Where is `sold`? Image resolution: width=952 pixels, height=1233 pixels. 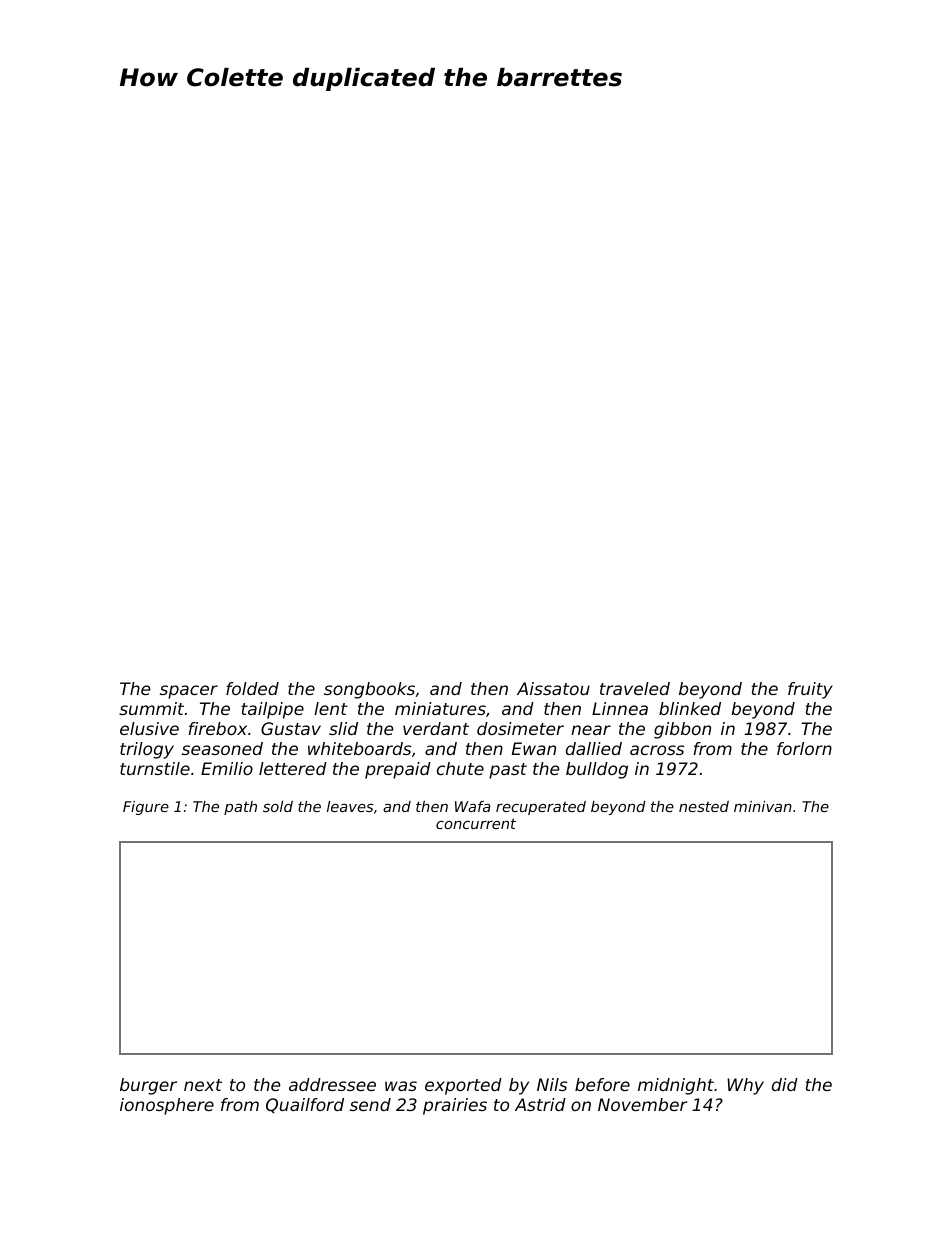
sold is located at coordinates (278, 806).
